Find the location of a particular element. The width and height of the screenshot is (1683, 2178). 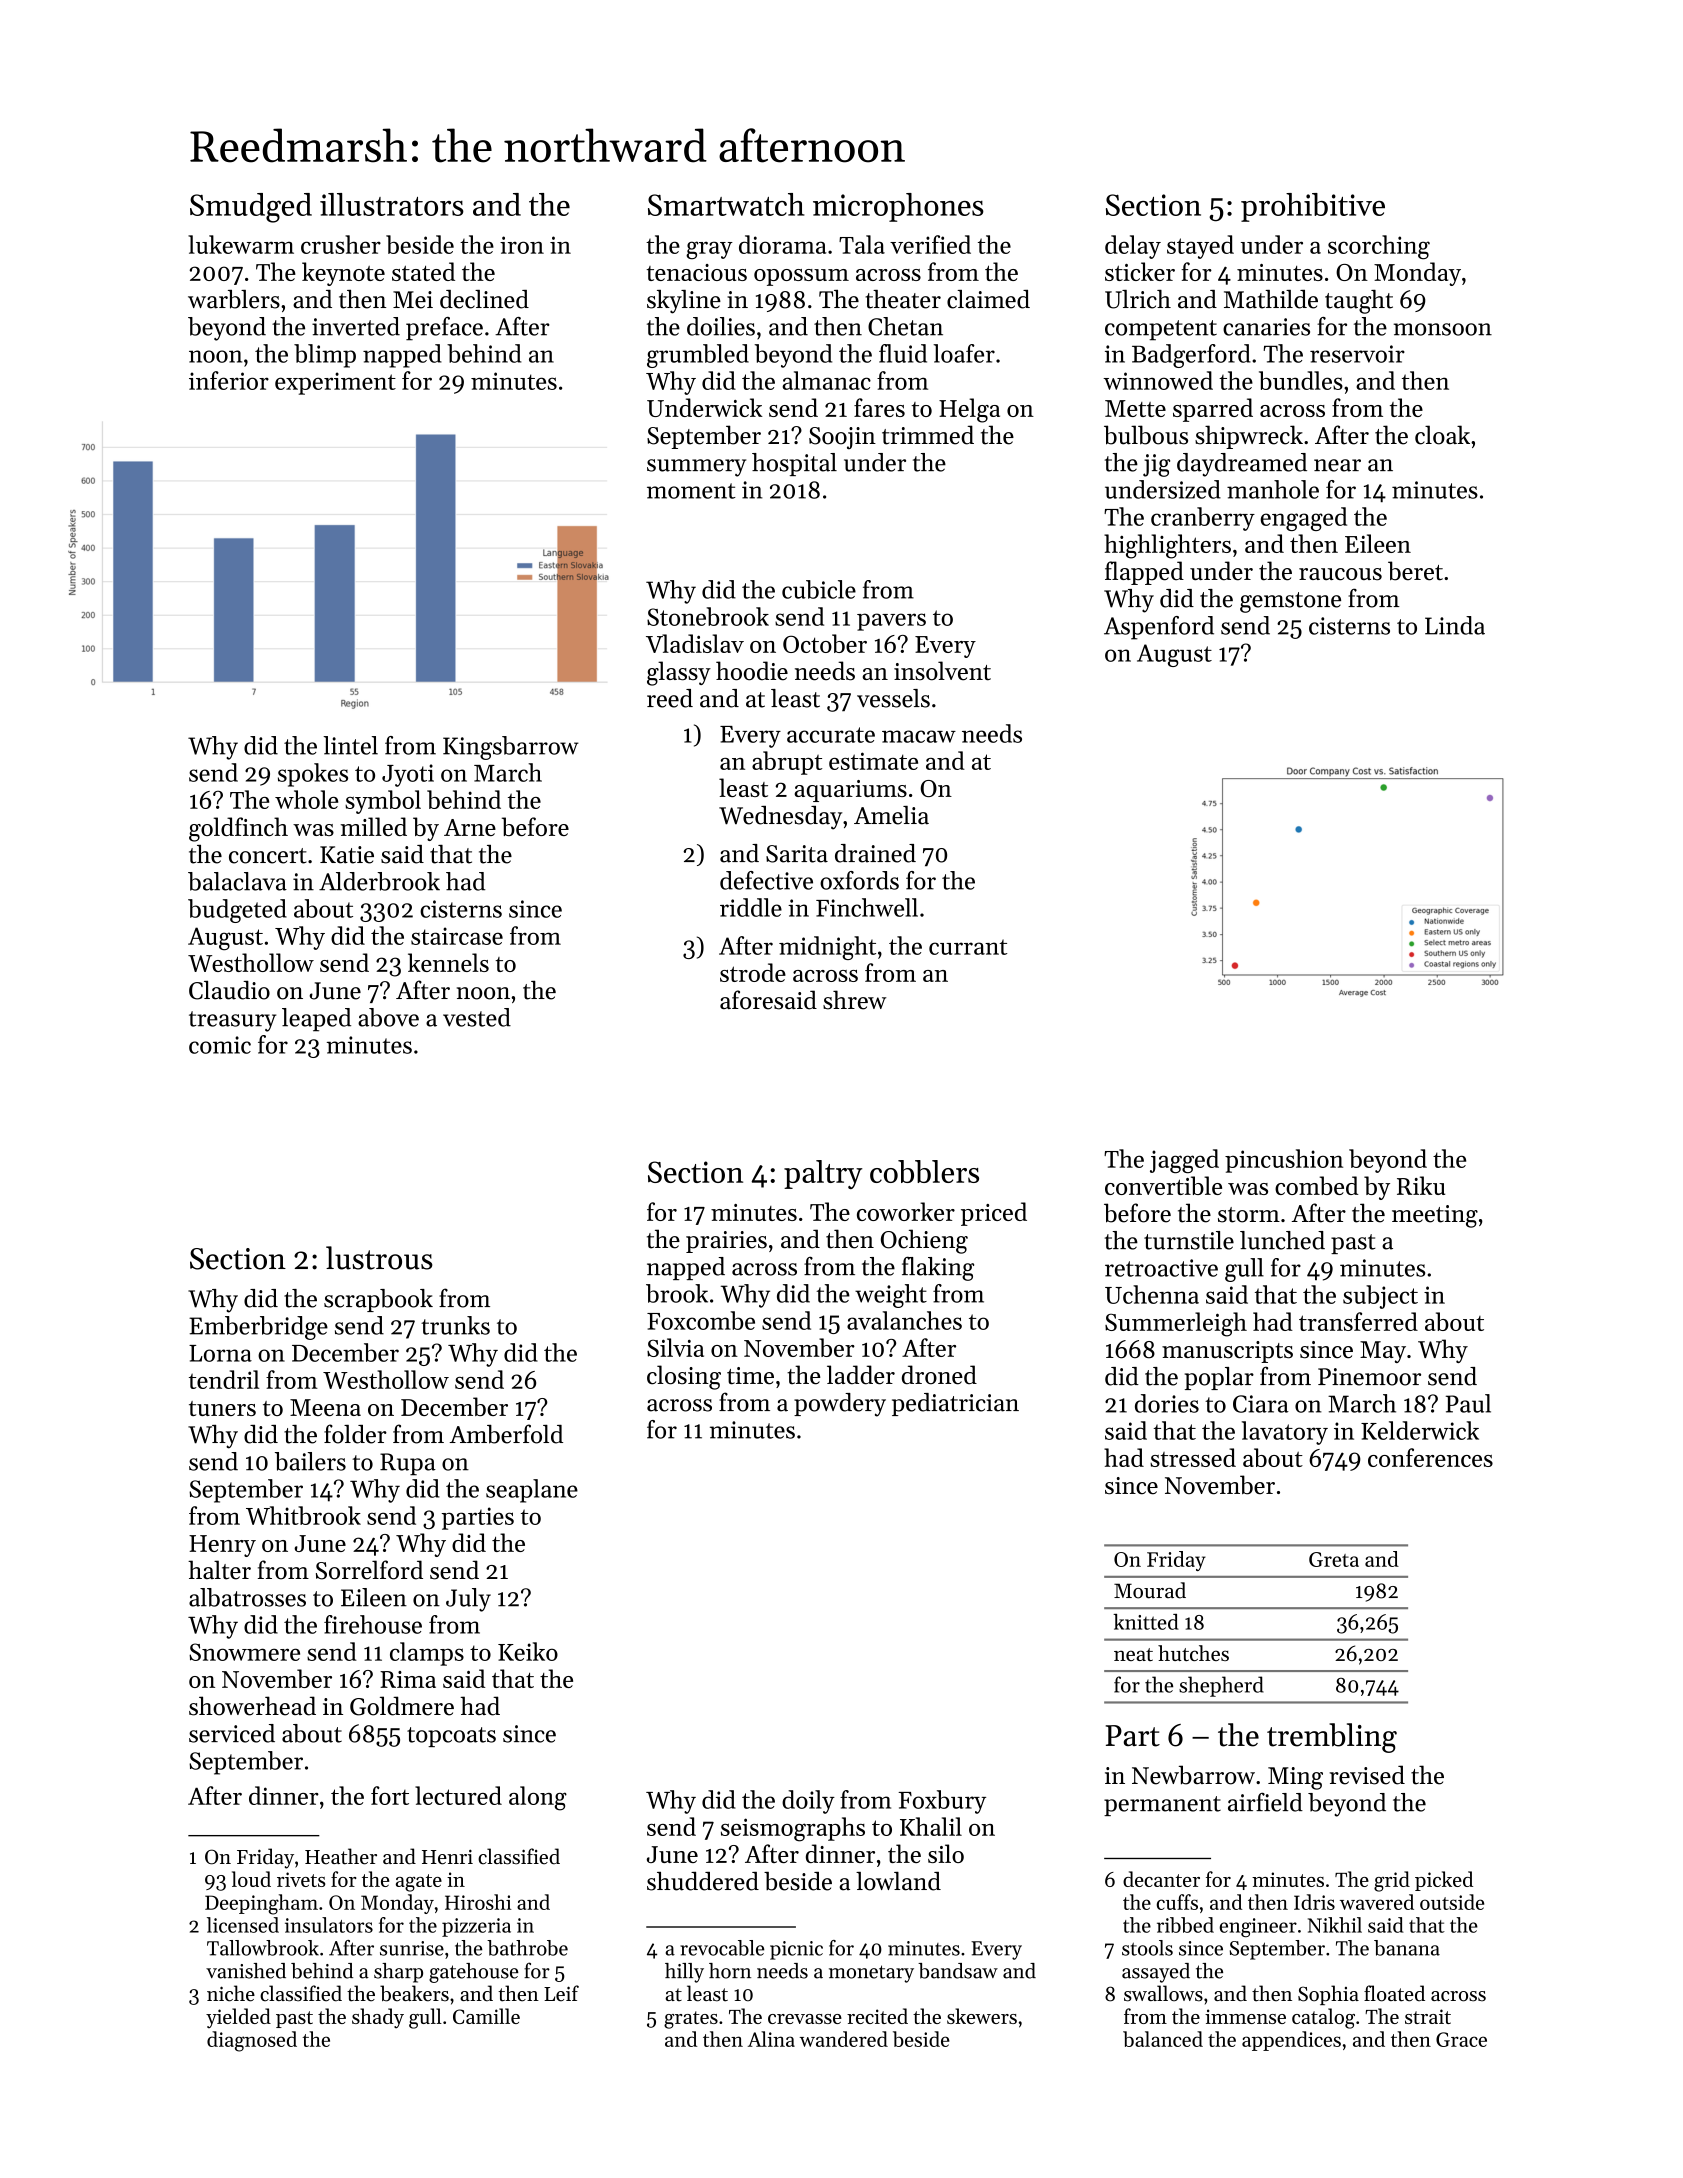

declined is located at coordinates (484, 299).
